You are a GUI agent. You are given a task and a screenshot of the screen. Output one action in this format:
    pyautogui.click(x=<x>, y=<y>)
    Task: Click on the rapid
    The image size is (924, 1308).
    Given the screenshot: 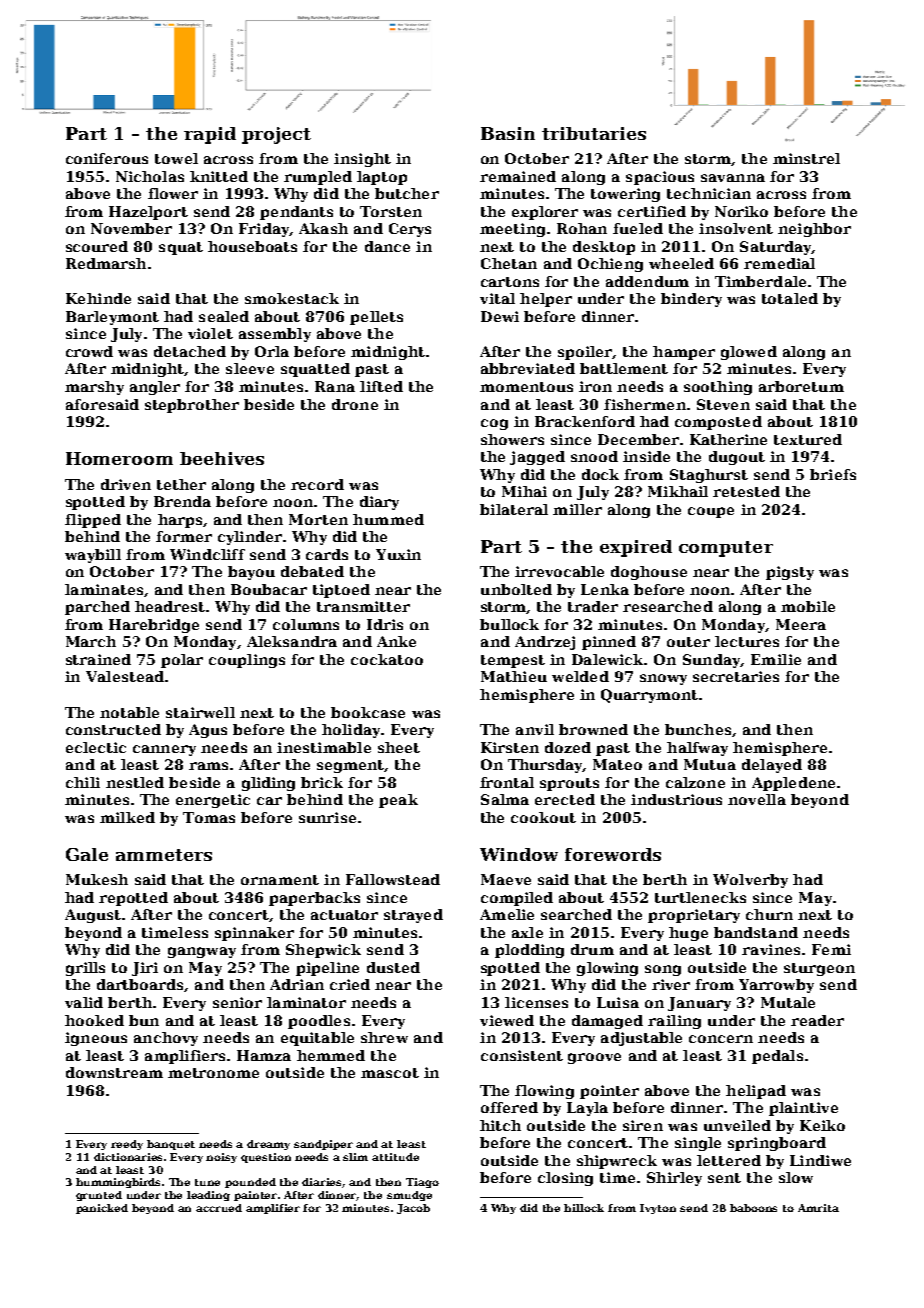 What is the action you would take?
    pyautogui.click(x=210, y=135)
